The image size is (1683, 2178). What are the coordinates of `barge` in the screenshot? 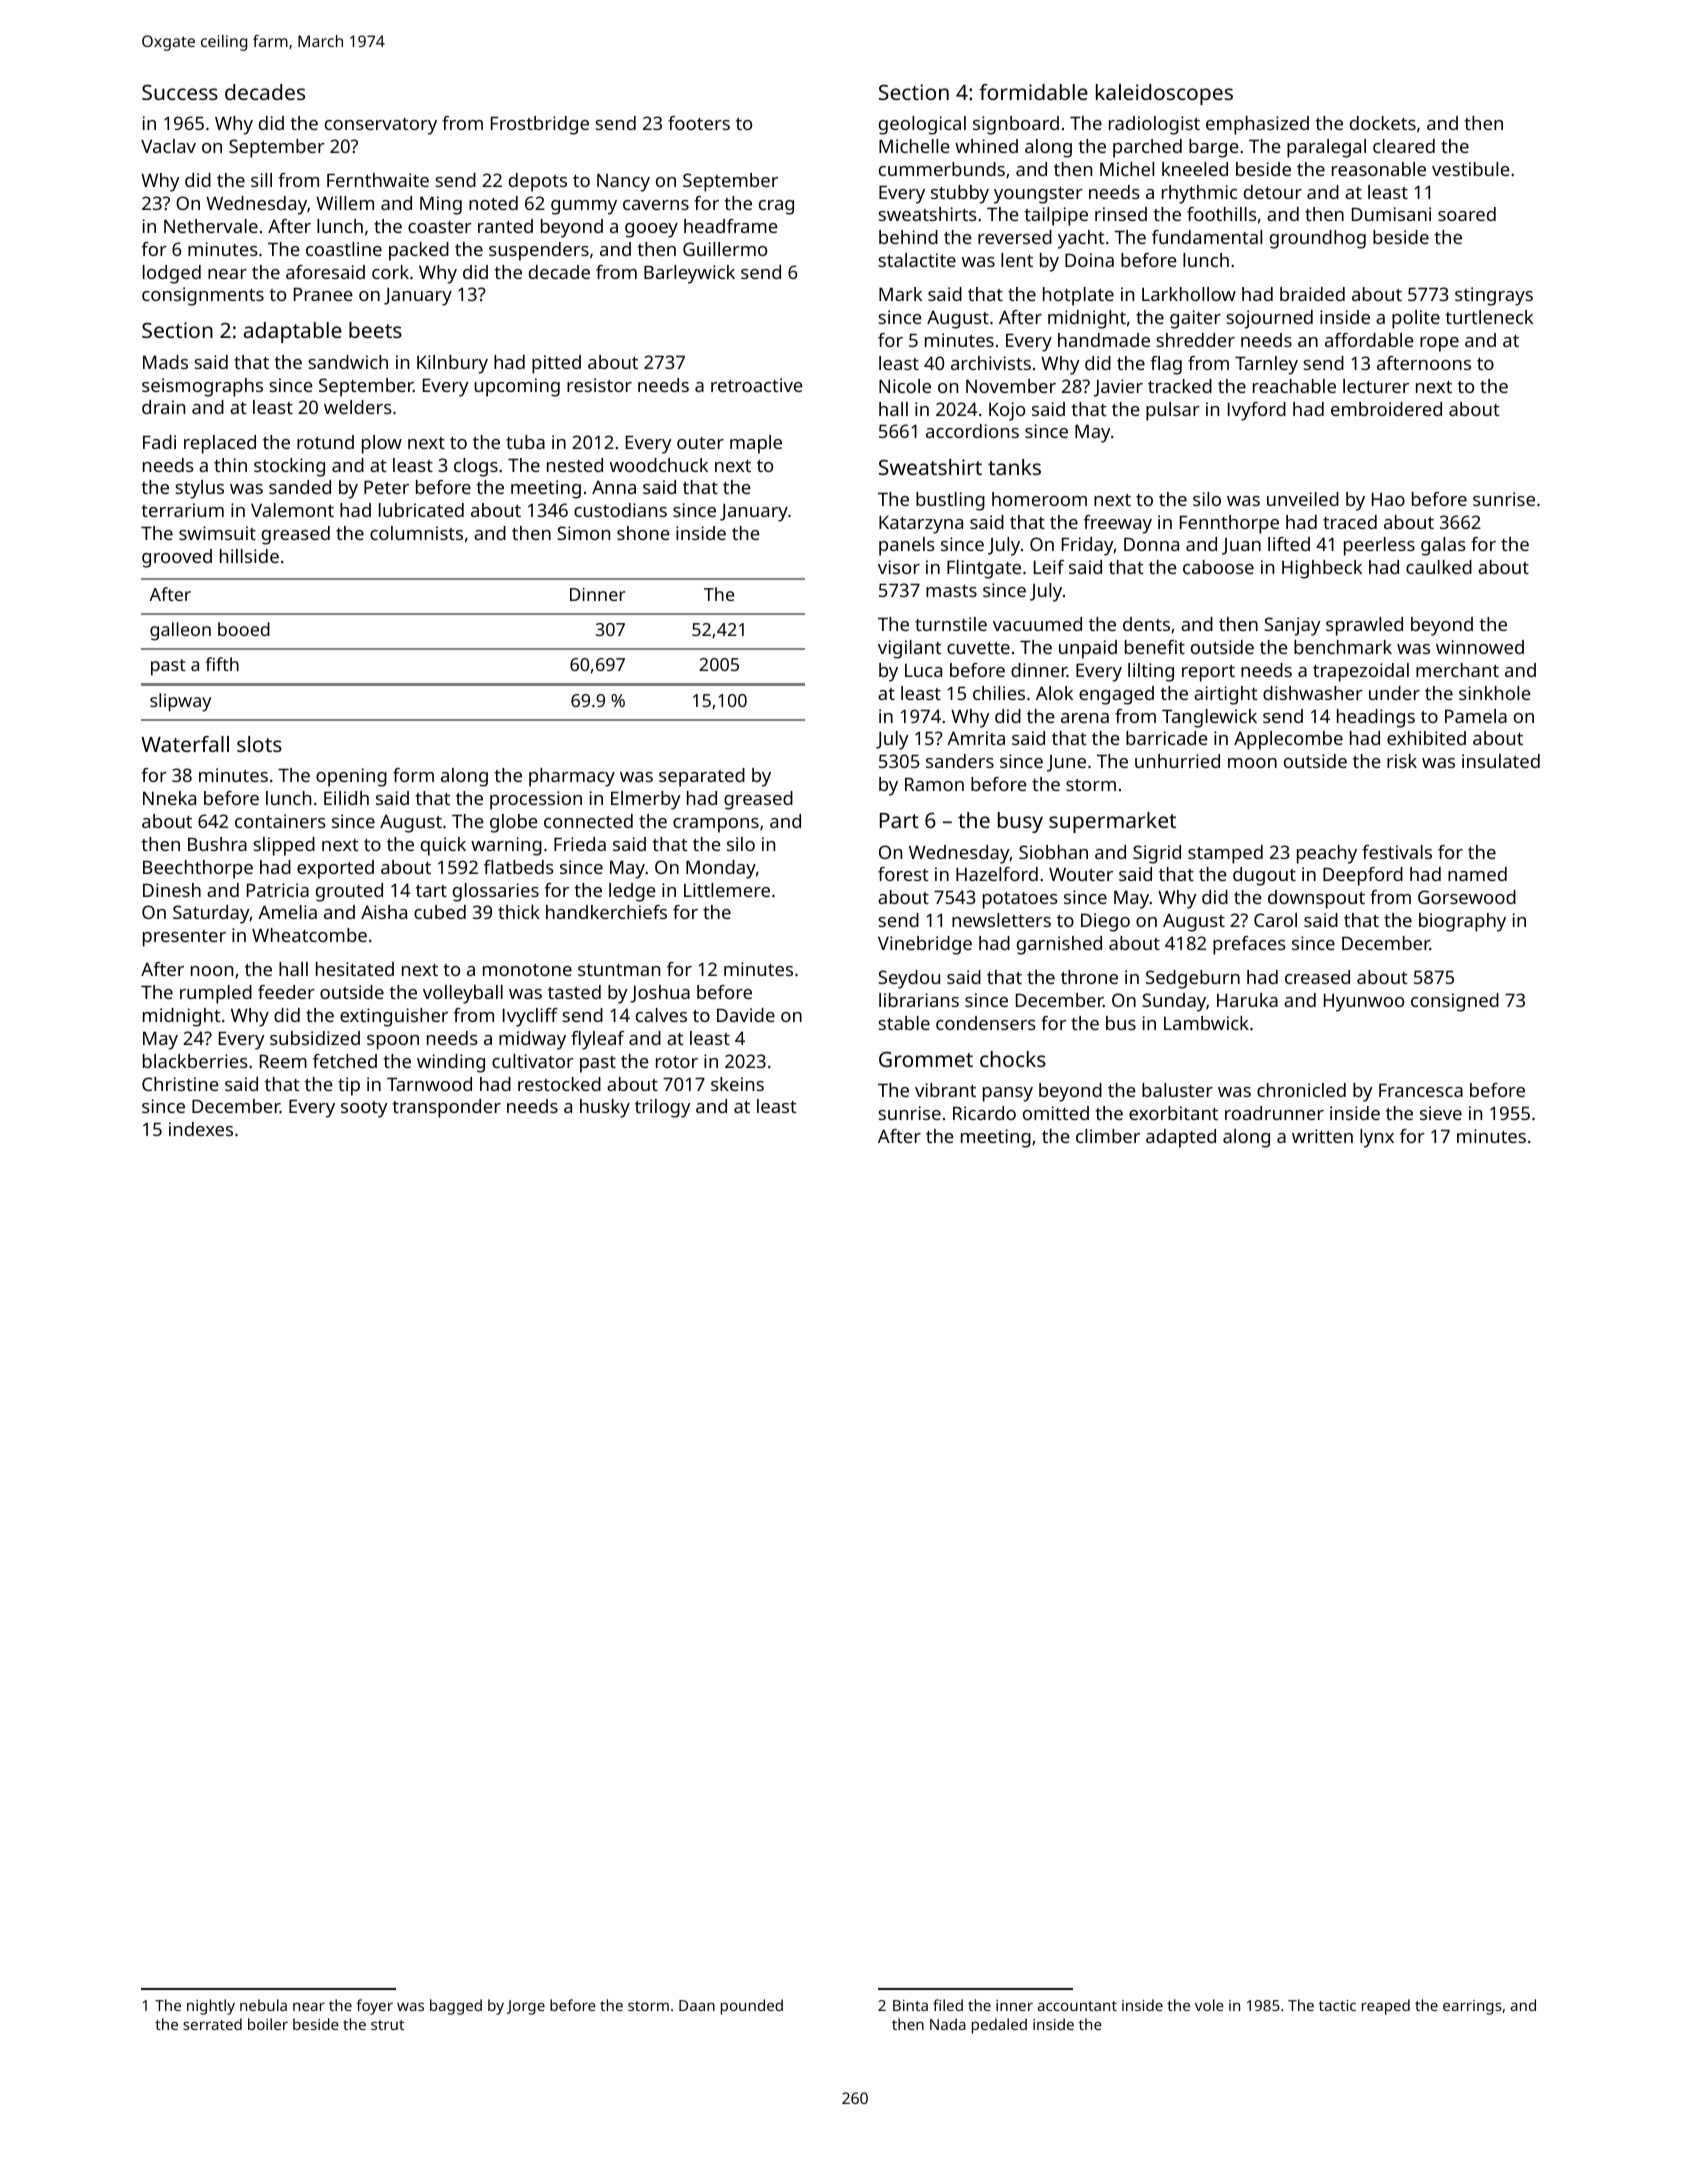 It's located at (1214, 148).
